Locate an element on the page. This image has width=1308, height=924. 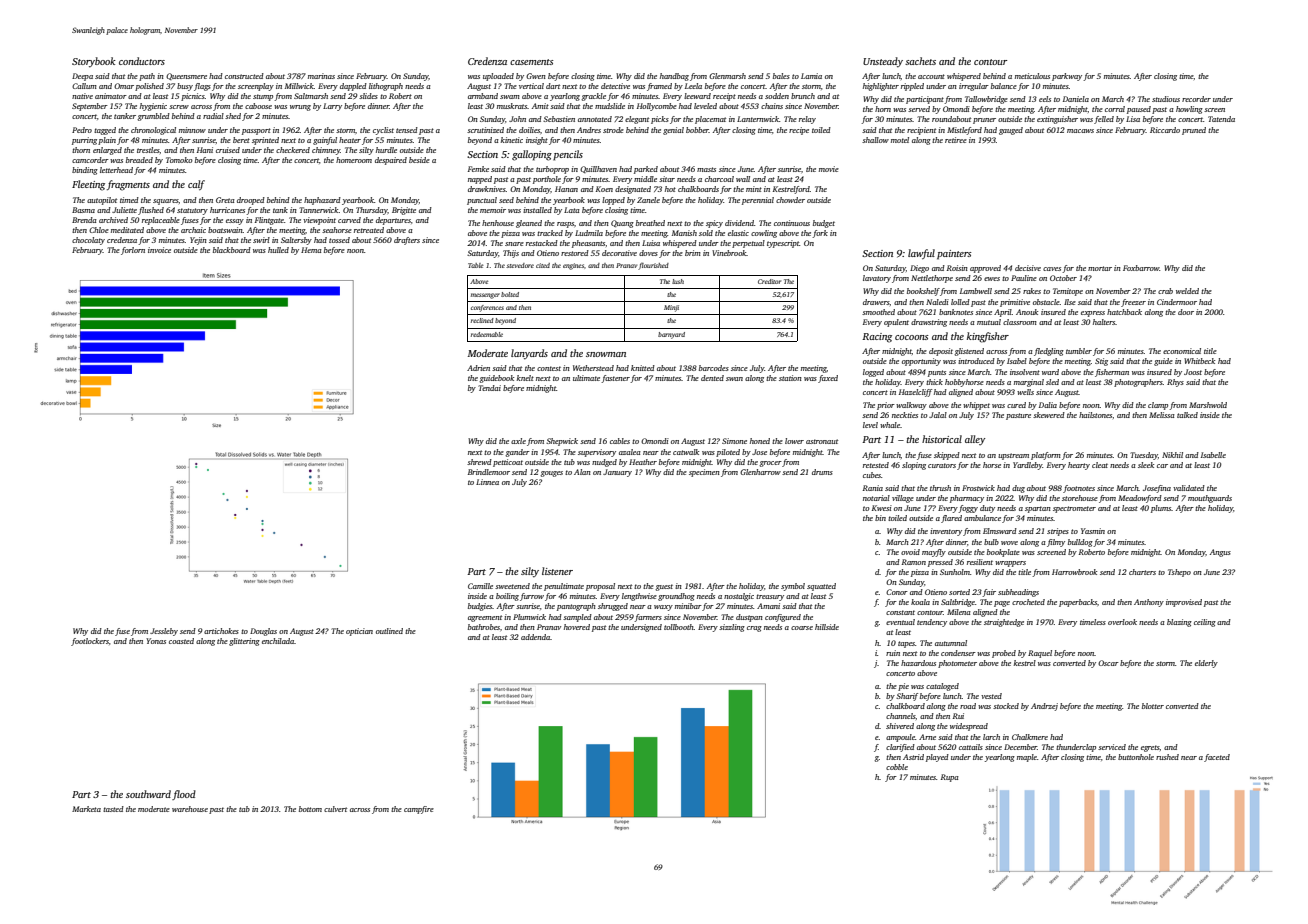
decisive is located at coordinates (1028, 268).
